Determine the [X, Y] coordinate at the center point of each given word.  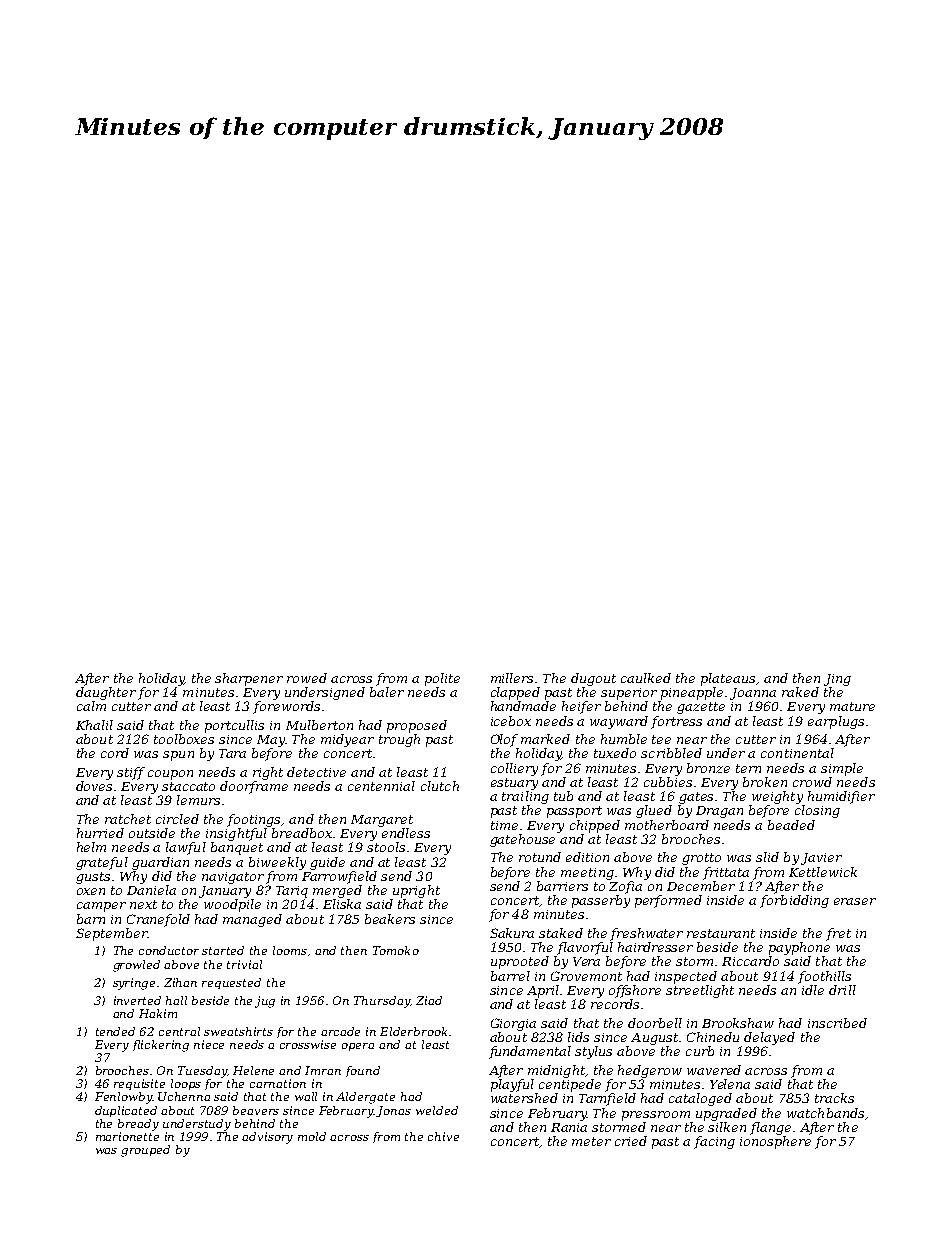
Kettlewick [823, 872]
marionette [127, 1136]
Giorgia [513, 1024]
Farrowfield [339, 877]
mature [852, 706]
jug [265, 1002]
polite [442, 679]
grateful [102, 863]
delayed [769, 1038]
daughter [106, 693]
